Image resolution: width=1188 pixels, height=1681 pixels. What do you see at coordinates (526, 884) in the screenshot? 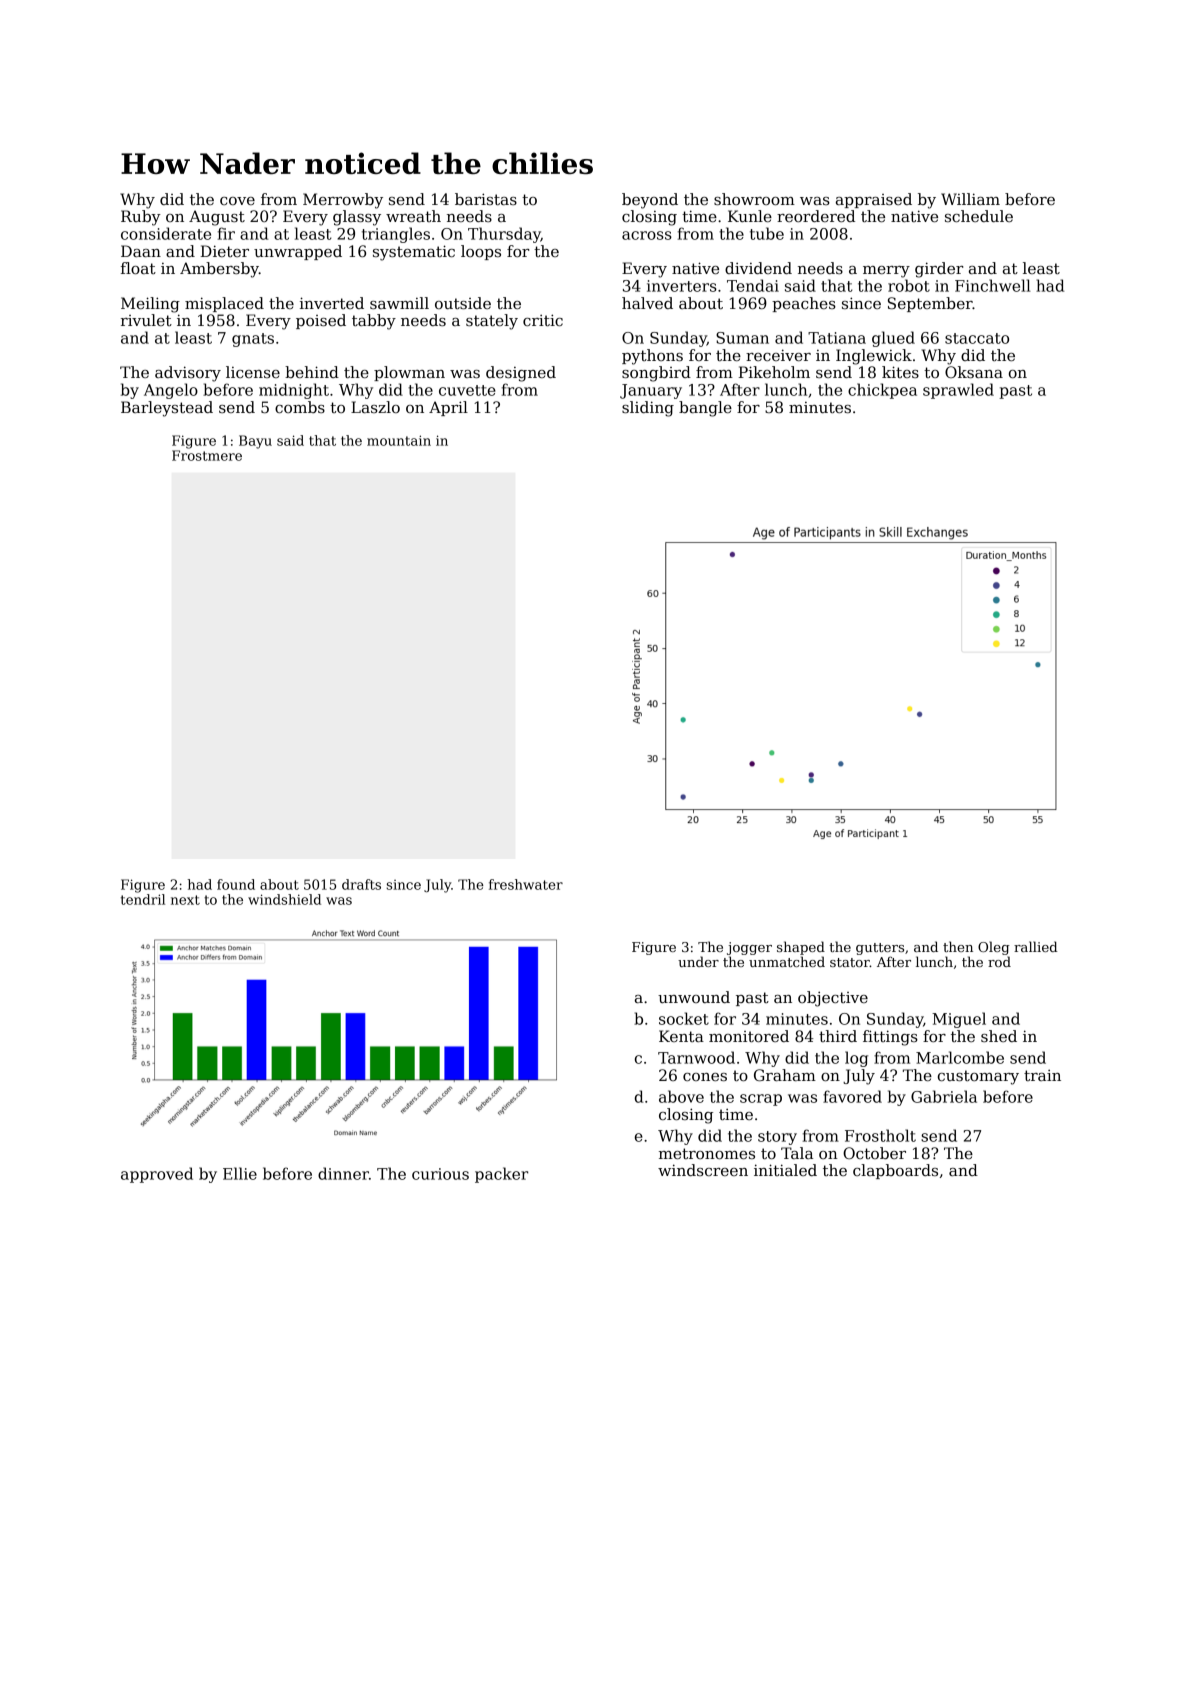
I see `freshwater` at bounding box center [526, 884].
